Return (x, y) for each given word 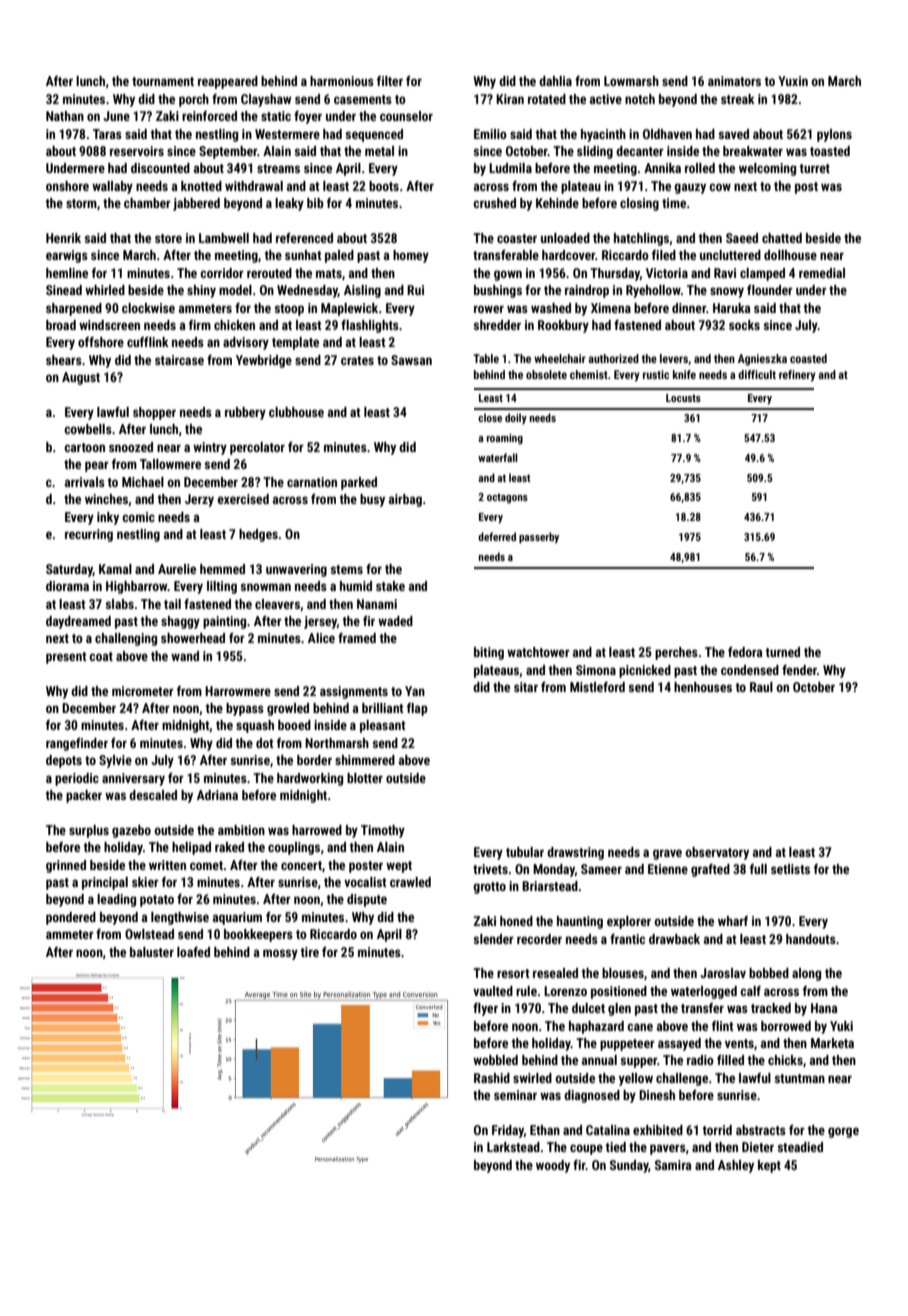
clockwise (148, 308)
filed (664, 255)
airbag (405, 500)
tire (309, 952)
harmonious (342, 81)
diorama (67, 586)
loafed (193, 951)
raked (229, 847)
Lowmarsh (631, 81)
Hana (824, 1008)
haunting (580, 922)
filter (390, 81)
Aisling (362, 291)
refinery (797, 376)
